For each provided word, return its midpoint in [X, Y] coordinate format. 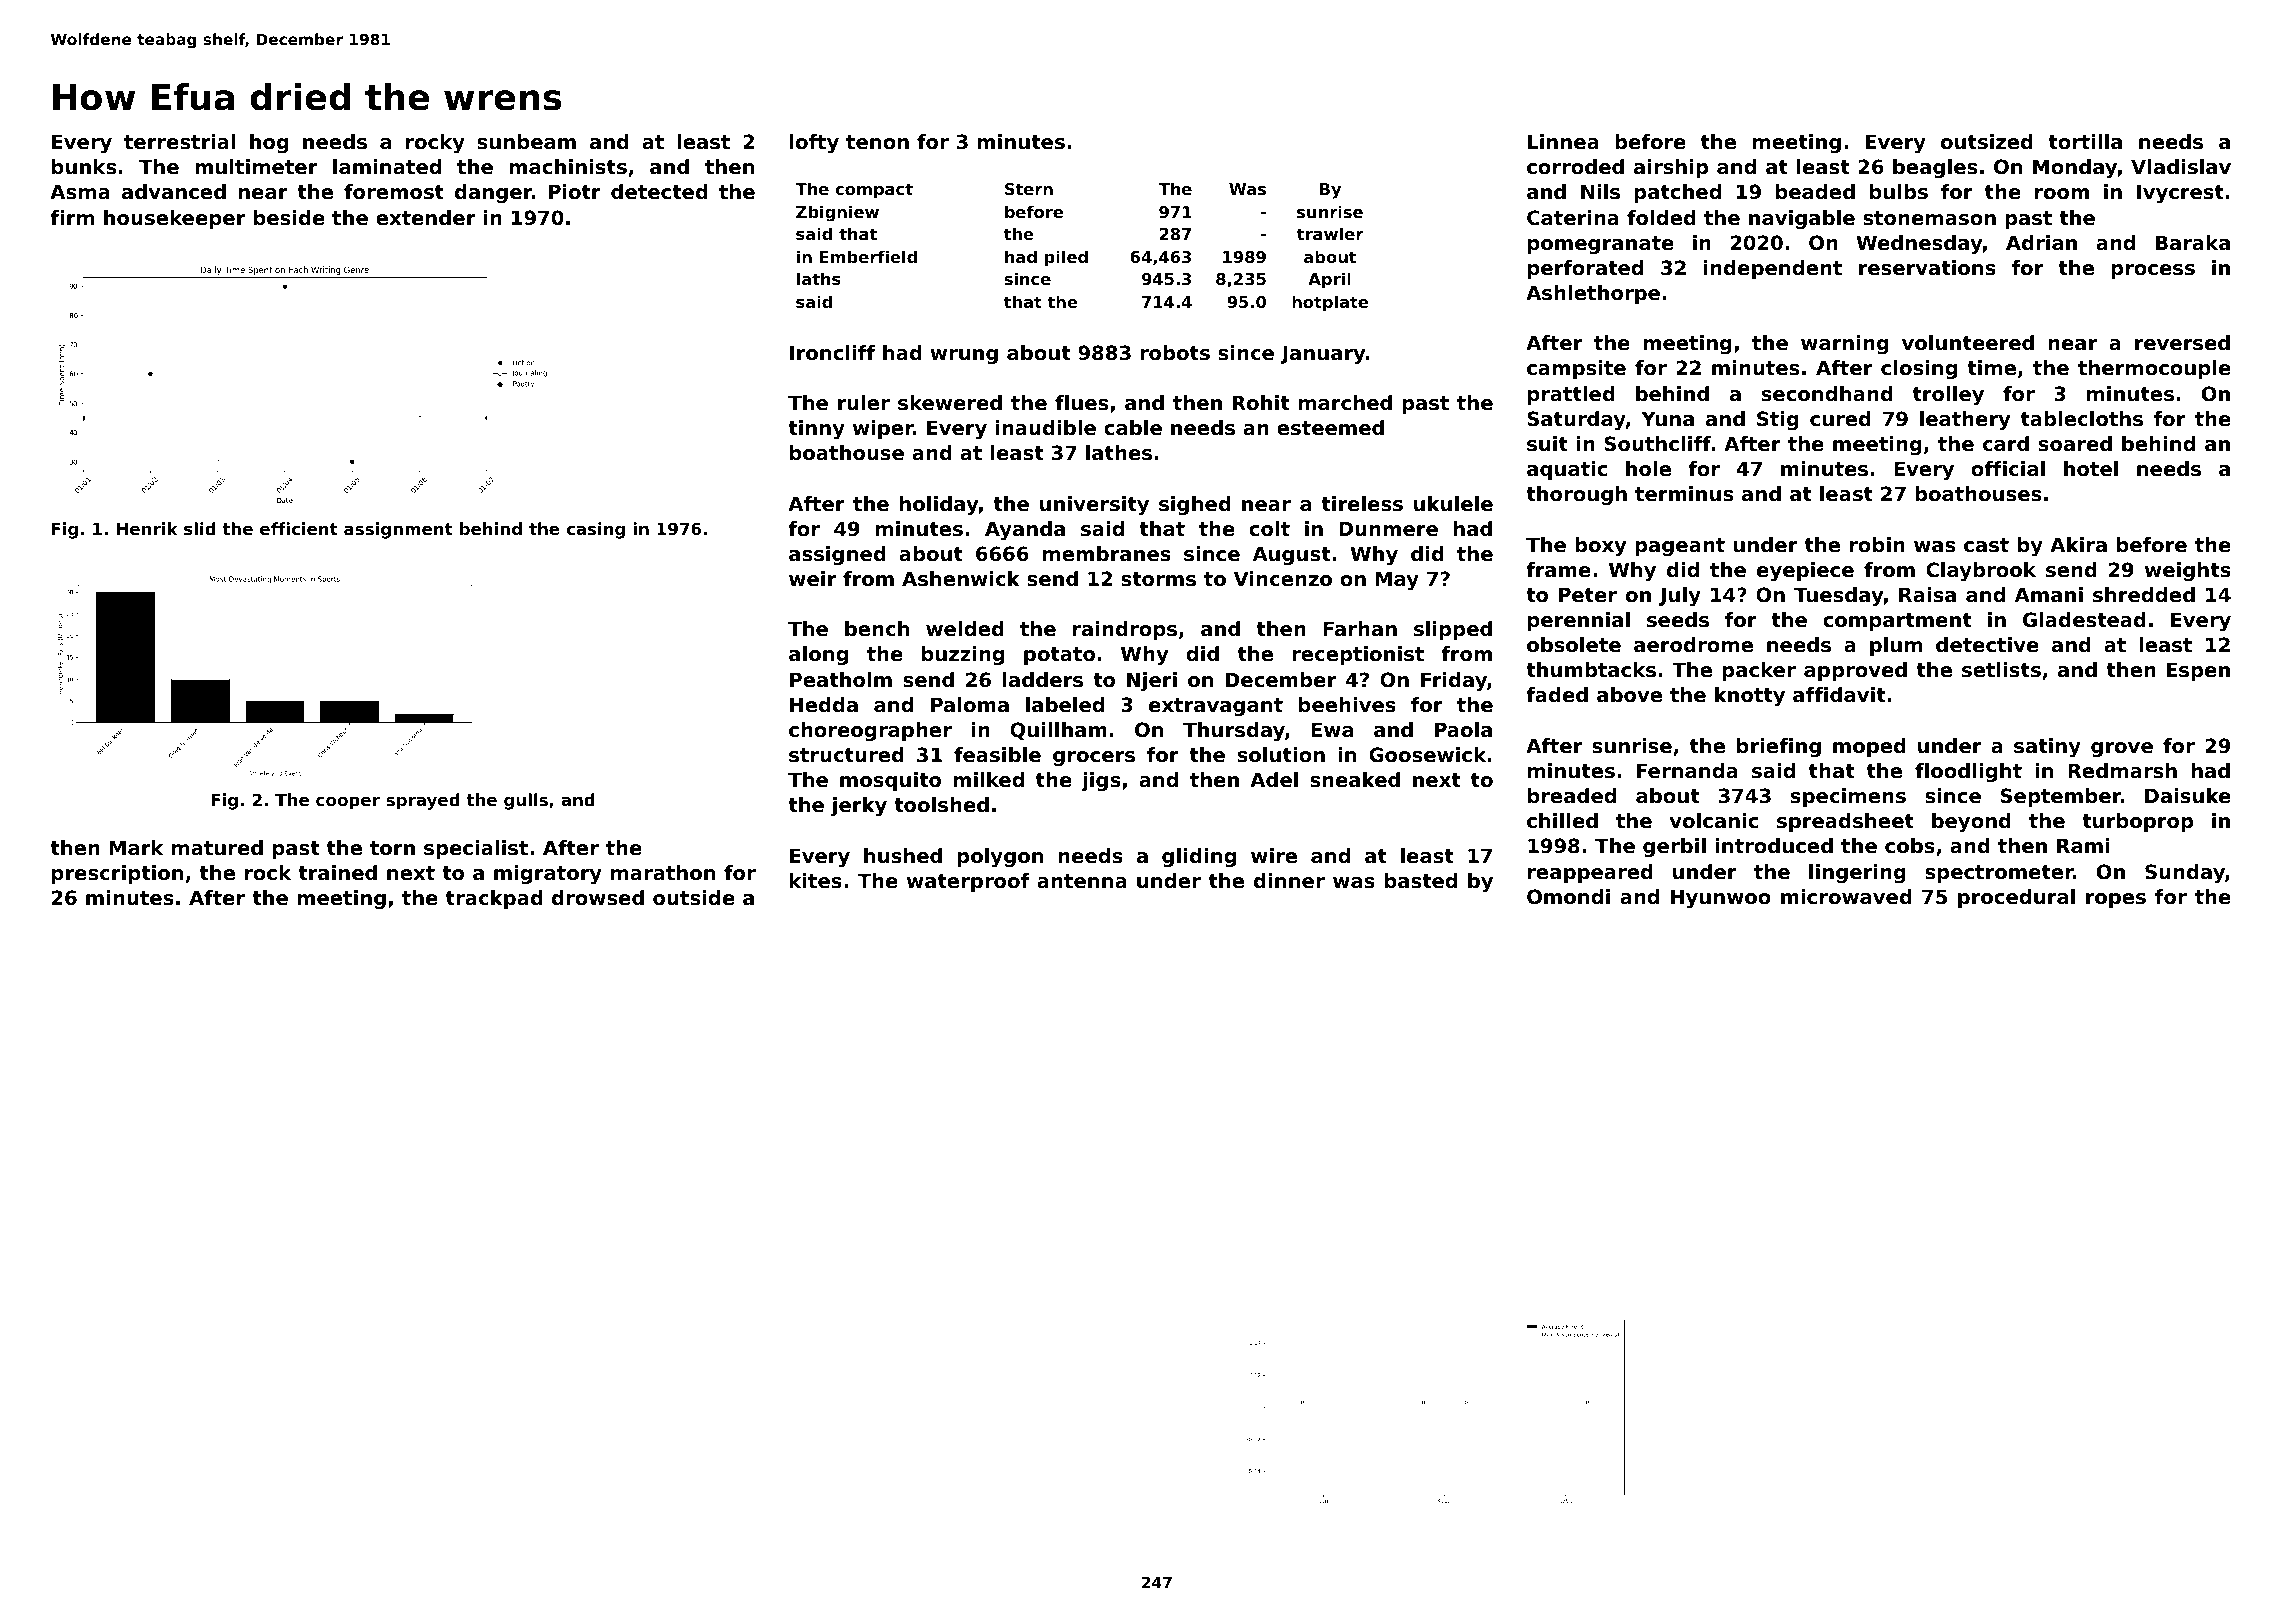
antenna [1082, 881]
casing [595, 530]
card [2006, 443]
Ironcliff [832, 353]
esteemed [1330, 428]
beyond [1971, 822]
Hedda [824, 705]
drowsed [598, 898]
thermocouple [2154, 369]
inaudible [1046, 428]
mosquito [890, 781]
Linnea [1563, 142]
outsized [1987, 142]
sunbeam [526, 142]
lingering [1857, 873]
